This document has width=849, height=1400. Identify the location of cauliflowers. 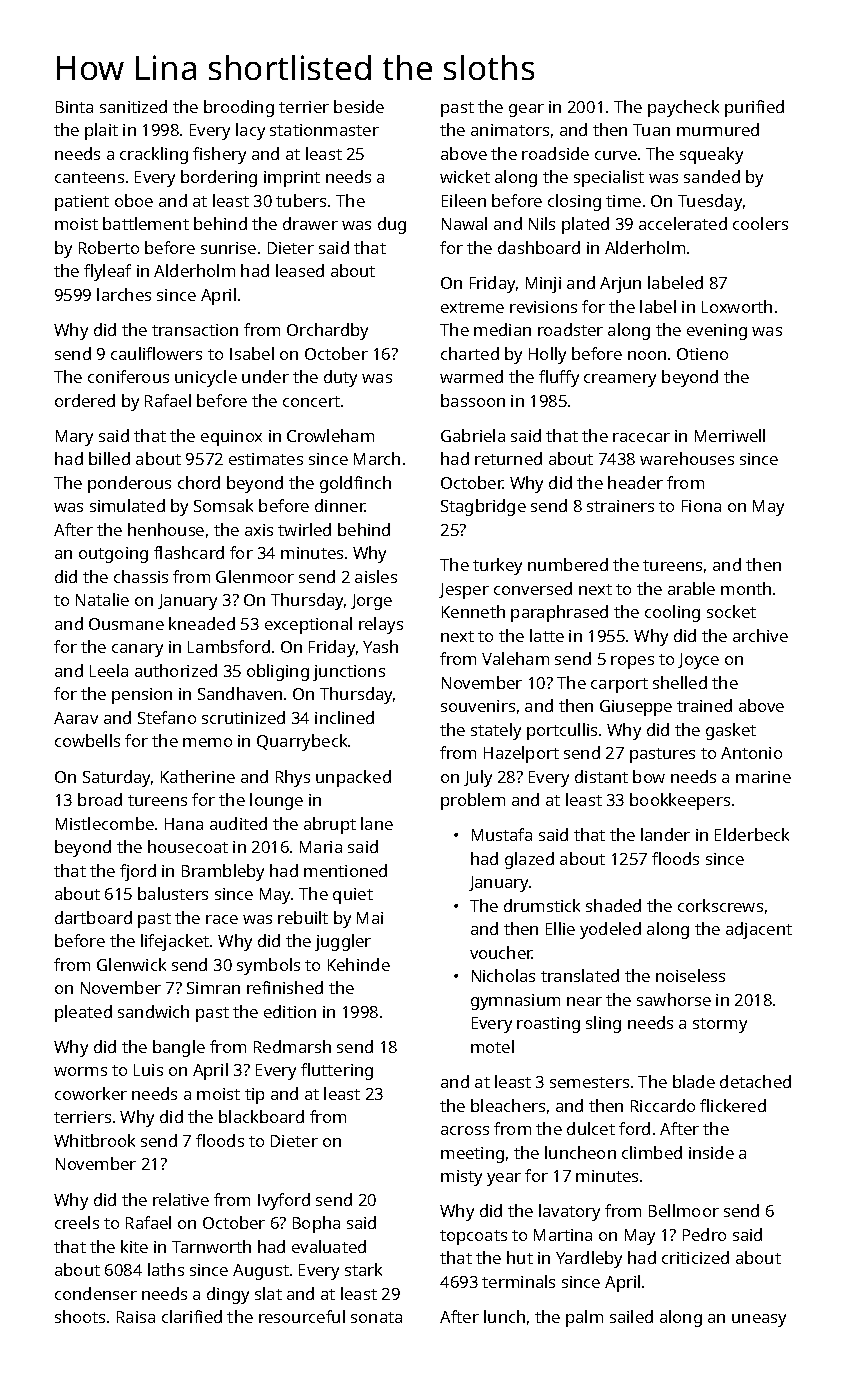
(156, 353).
